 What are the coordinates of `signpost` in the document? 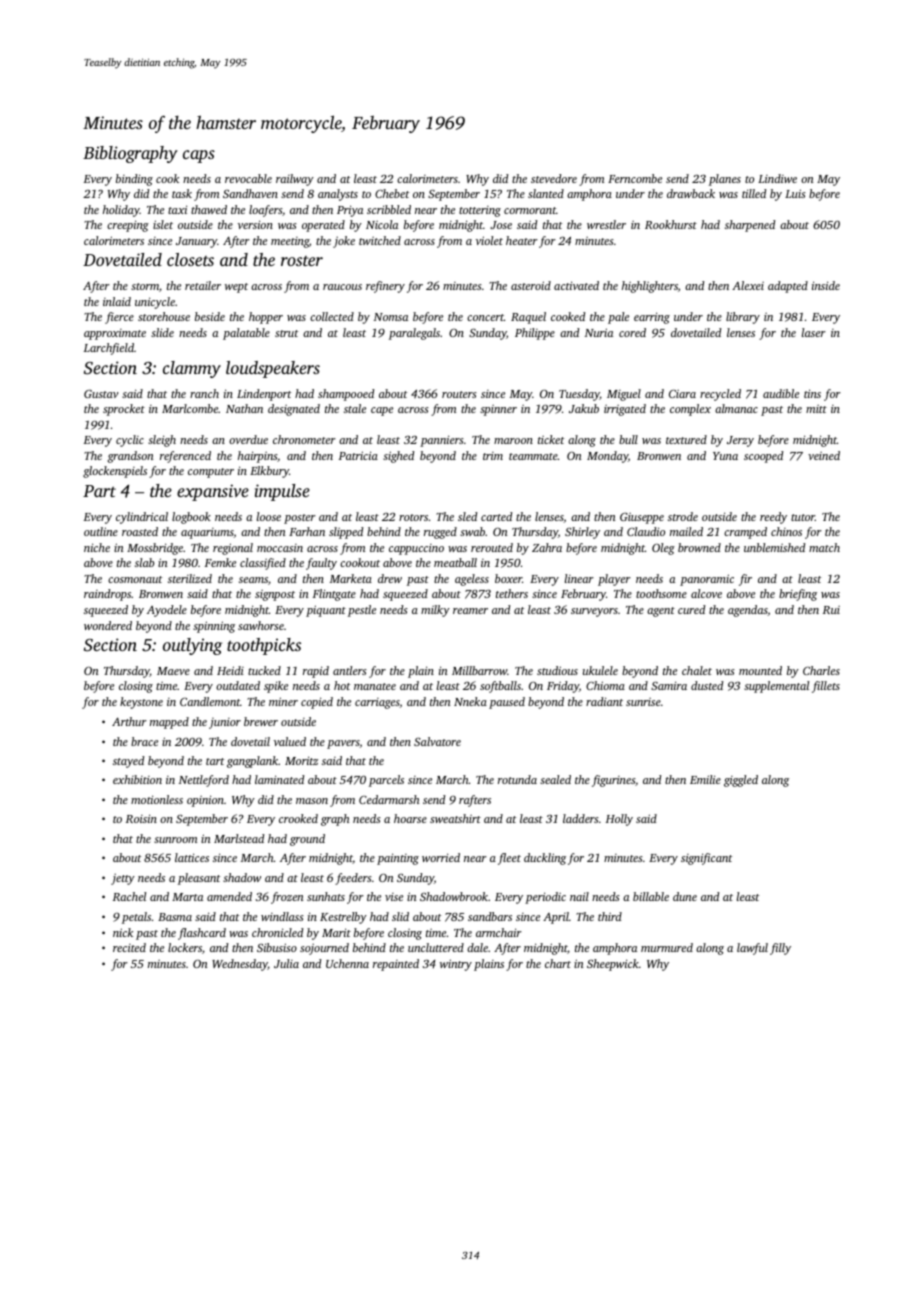 It's located at (275, 595).
